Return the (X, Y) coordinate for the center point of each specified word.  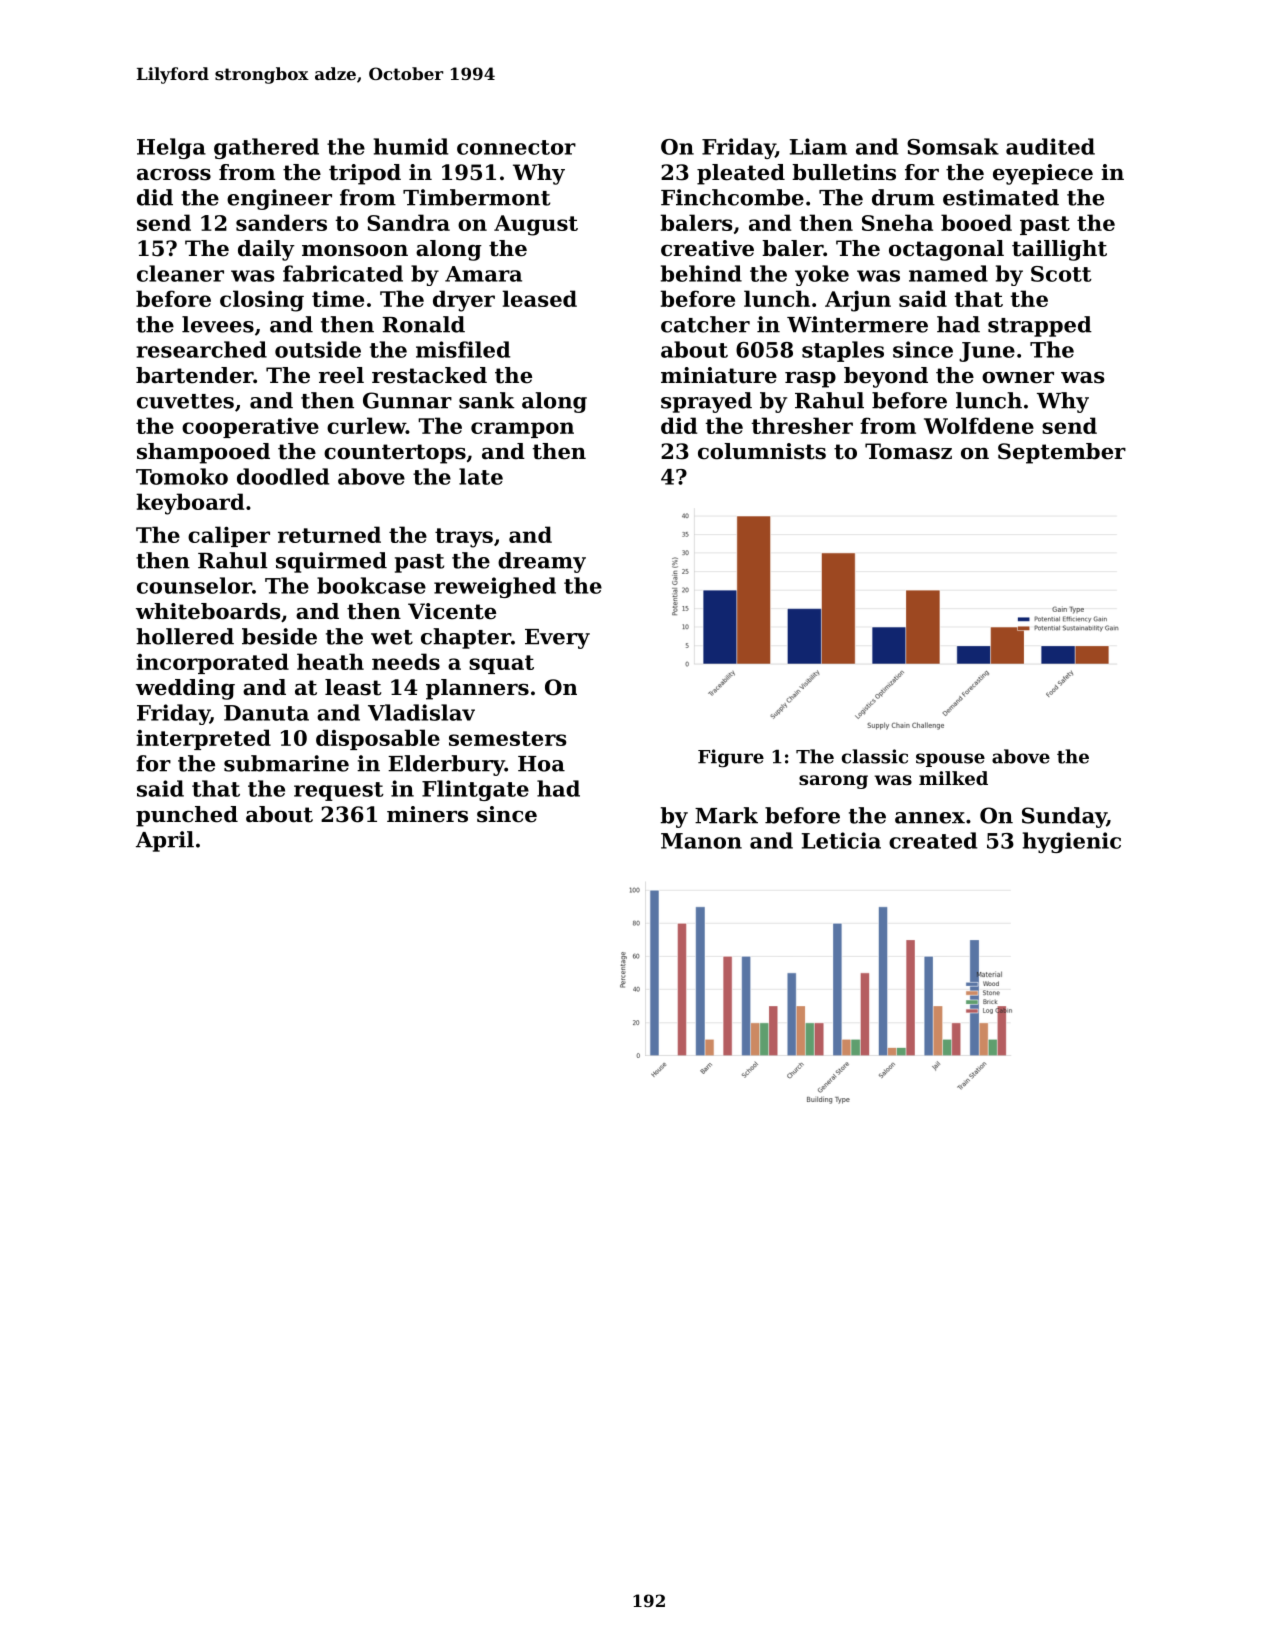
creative (707, 248)
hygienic (1072, 842)
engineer (279, 199)
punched (187, 816)
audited (1050, 146)
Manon (701, 841)
